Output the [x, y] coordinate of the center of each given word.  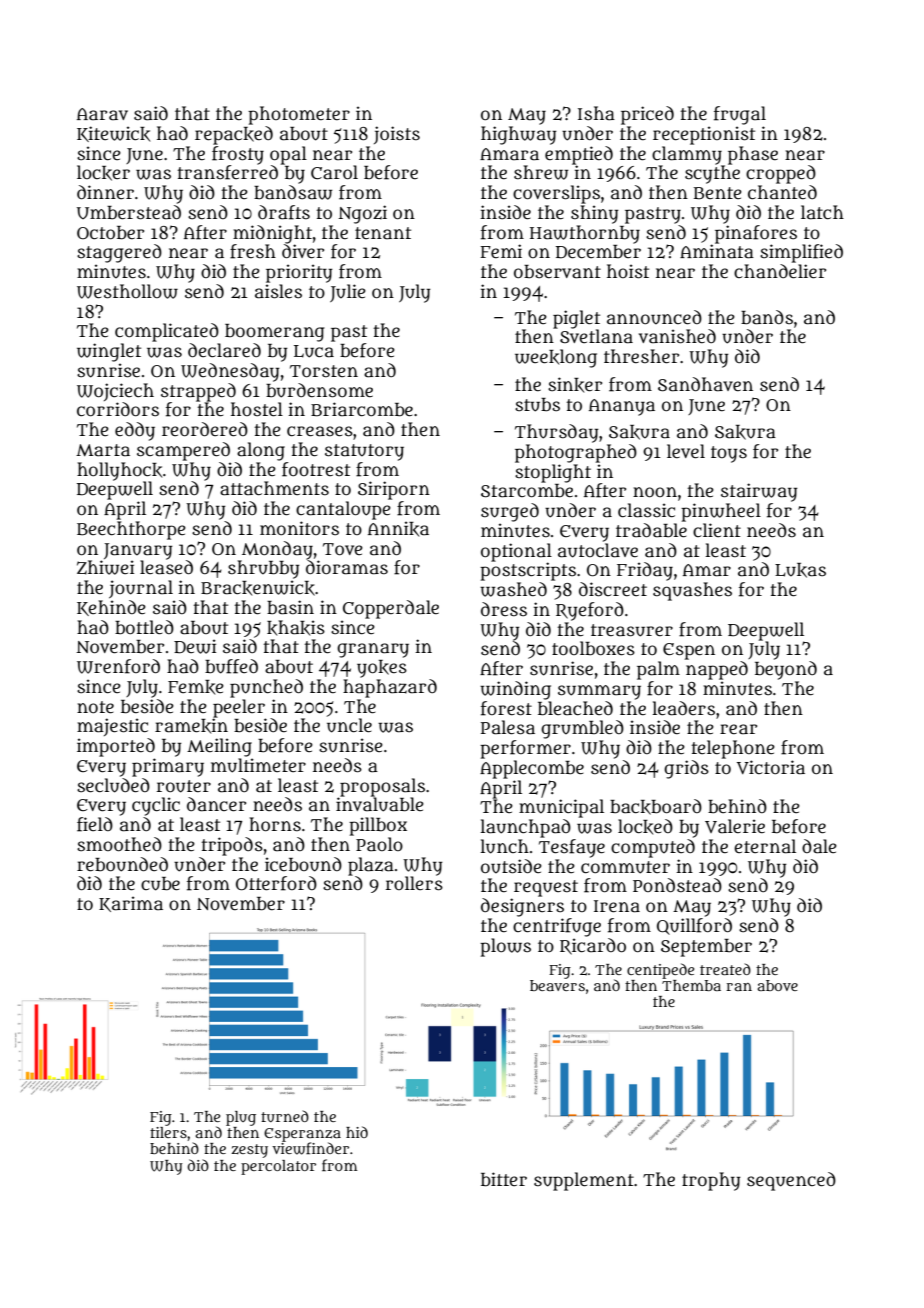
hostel [257, 409]
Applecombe [532, 769]
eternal [765, 846]
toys [729, 454]
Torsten [324, 371]
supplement [584, 1181]
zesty [250, 1151]
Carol [334, 172]
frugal [740, 115]
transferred [227, 172]
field [95, 824]
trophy [711, 1181]
